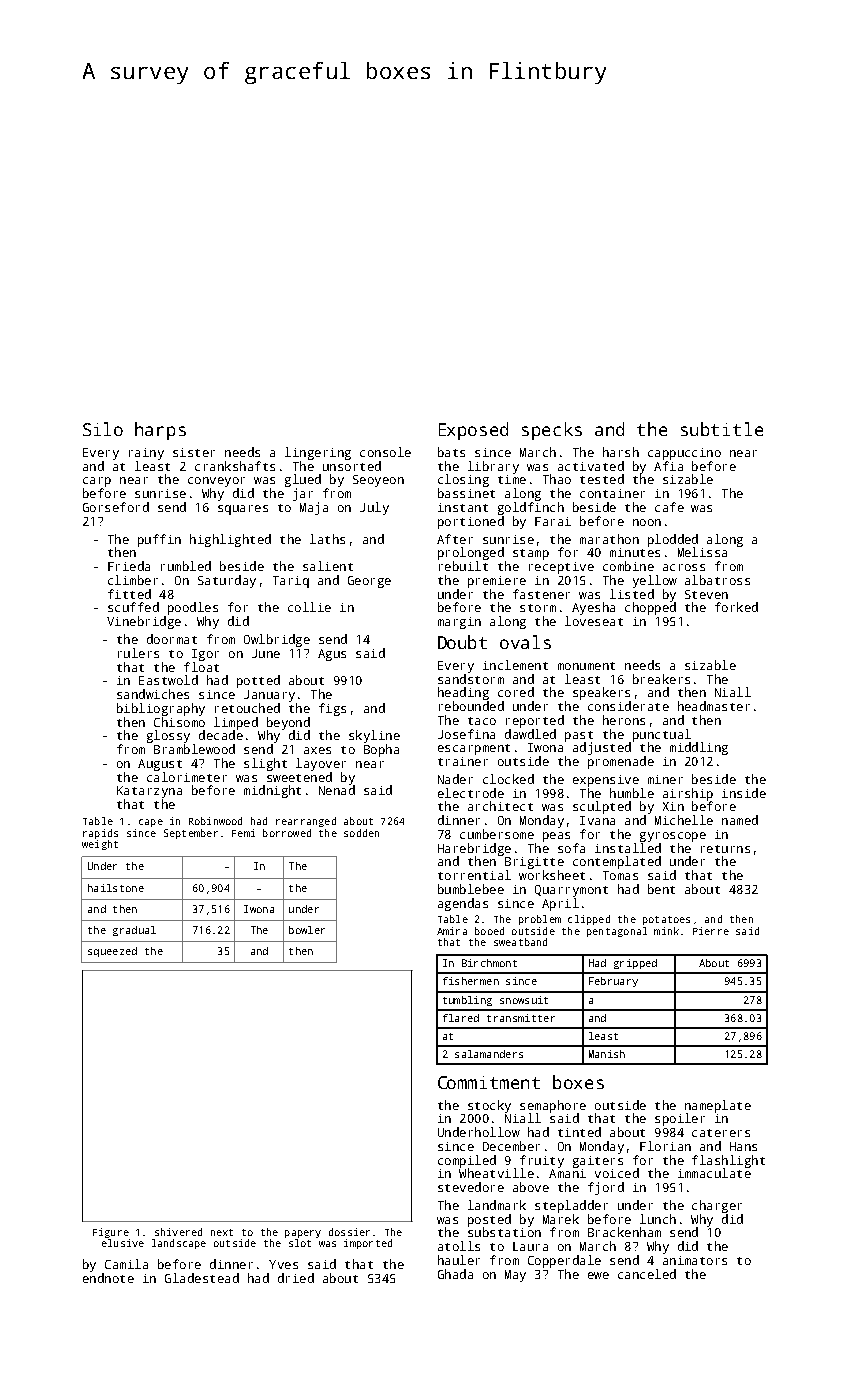 The width and height of the document is (849, 1400). Describe the element at coordinates (230, 540) in the document. I see `highlighted` at that location.
